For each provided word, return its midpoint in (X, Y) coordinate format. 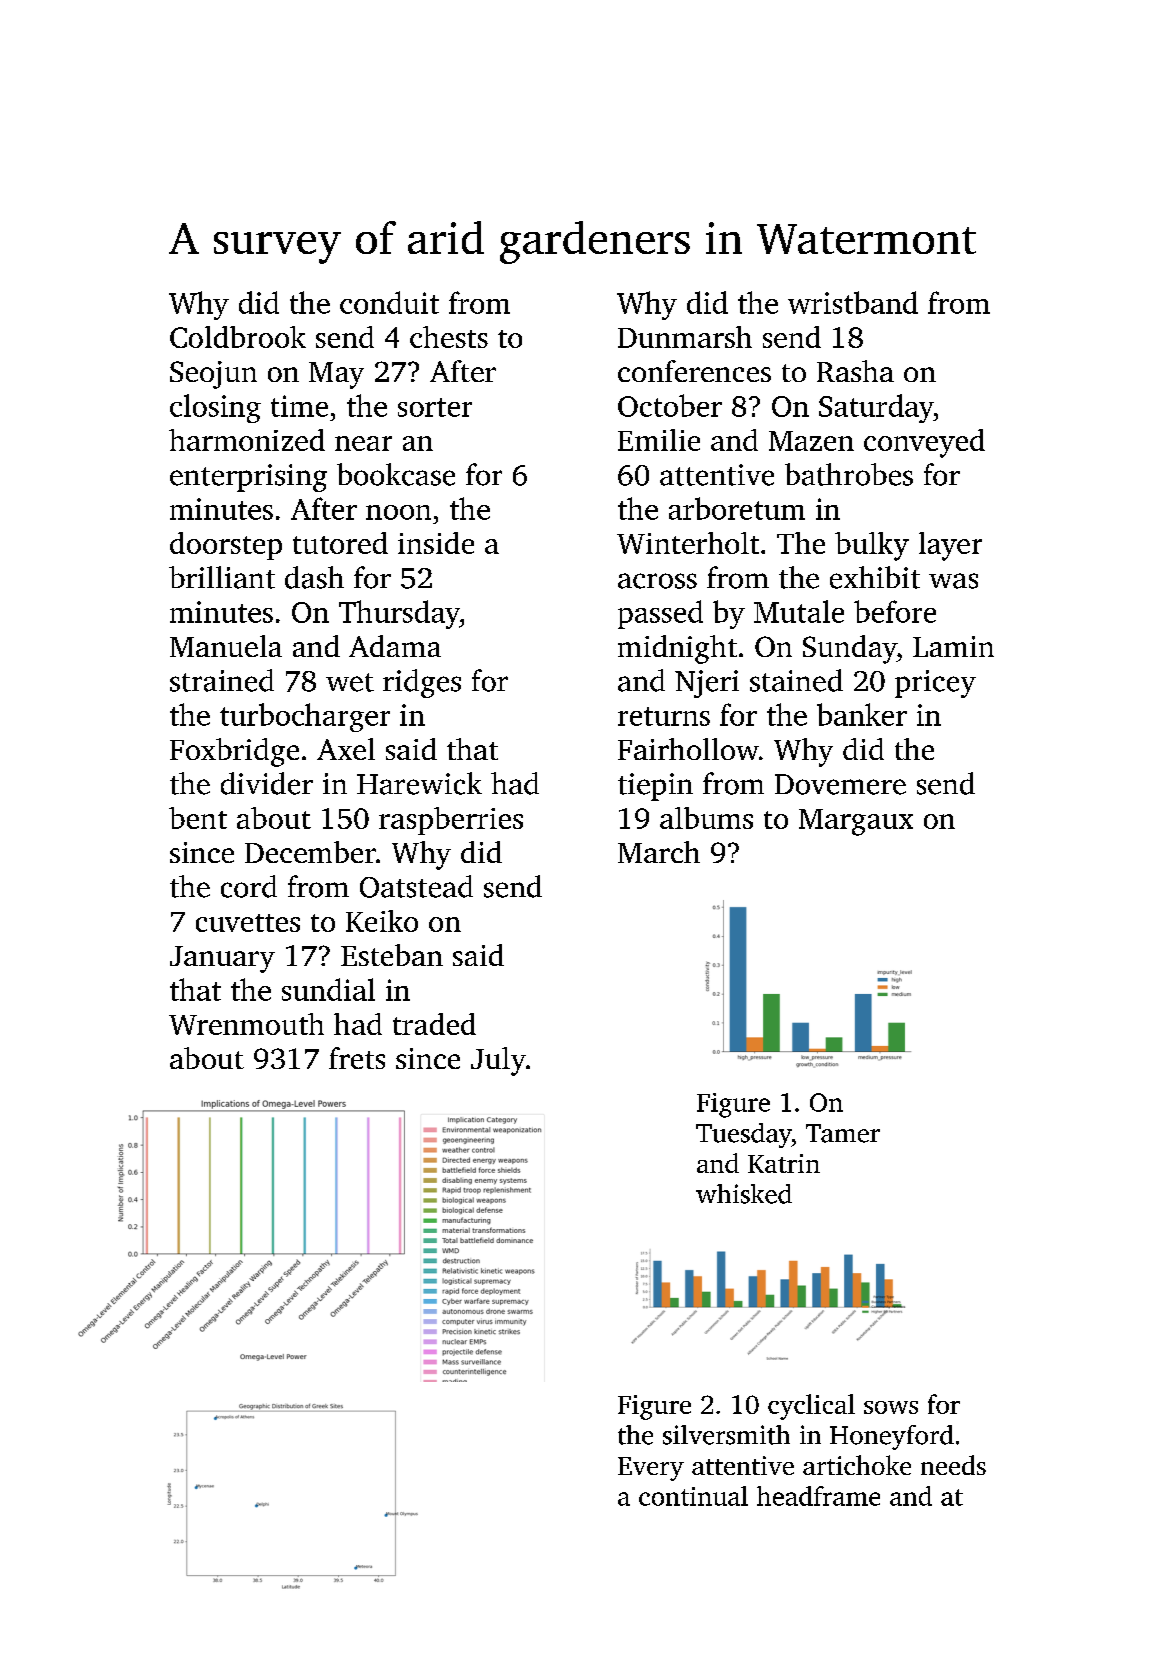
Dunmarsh (685, 337)
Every (651, 1469)
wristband (853, 302)
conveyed (924, 443)
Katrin (784, 1163)
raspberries (451, 821)
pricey (935, 684)
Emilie (659, 440)
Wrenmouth (246, 1024)
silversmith (726, 1435)
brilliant (222, 577)
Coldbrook (238, 337)
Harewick (419, 783)
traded (434, 1024)
